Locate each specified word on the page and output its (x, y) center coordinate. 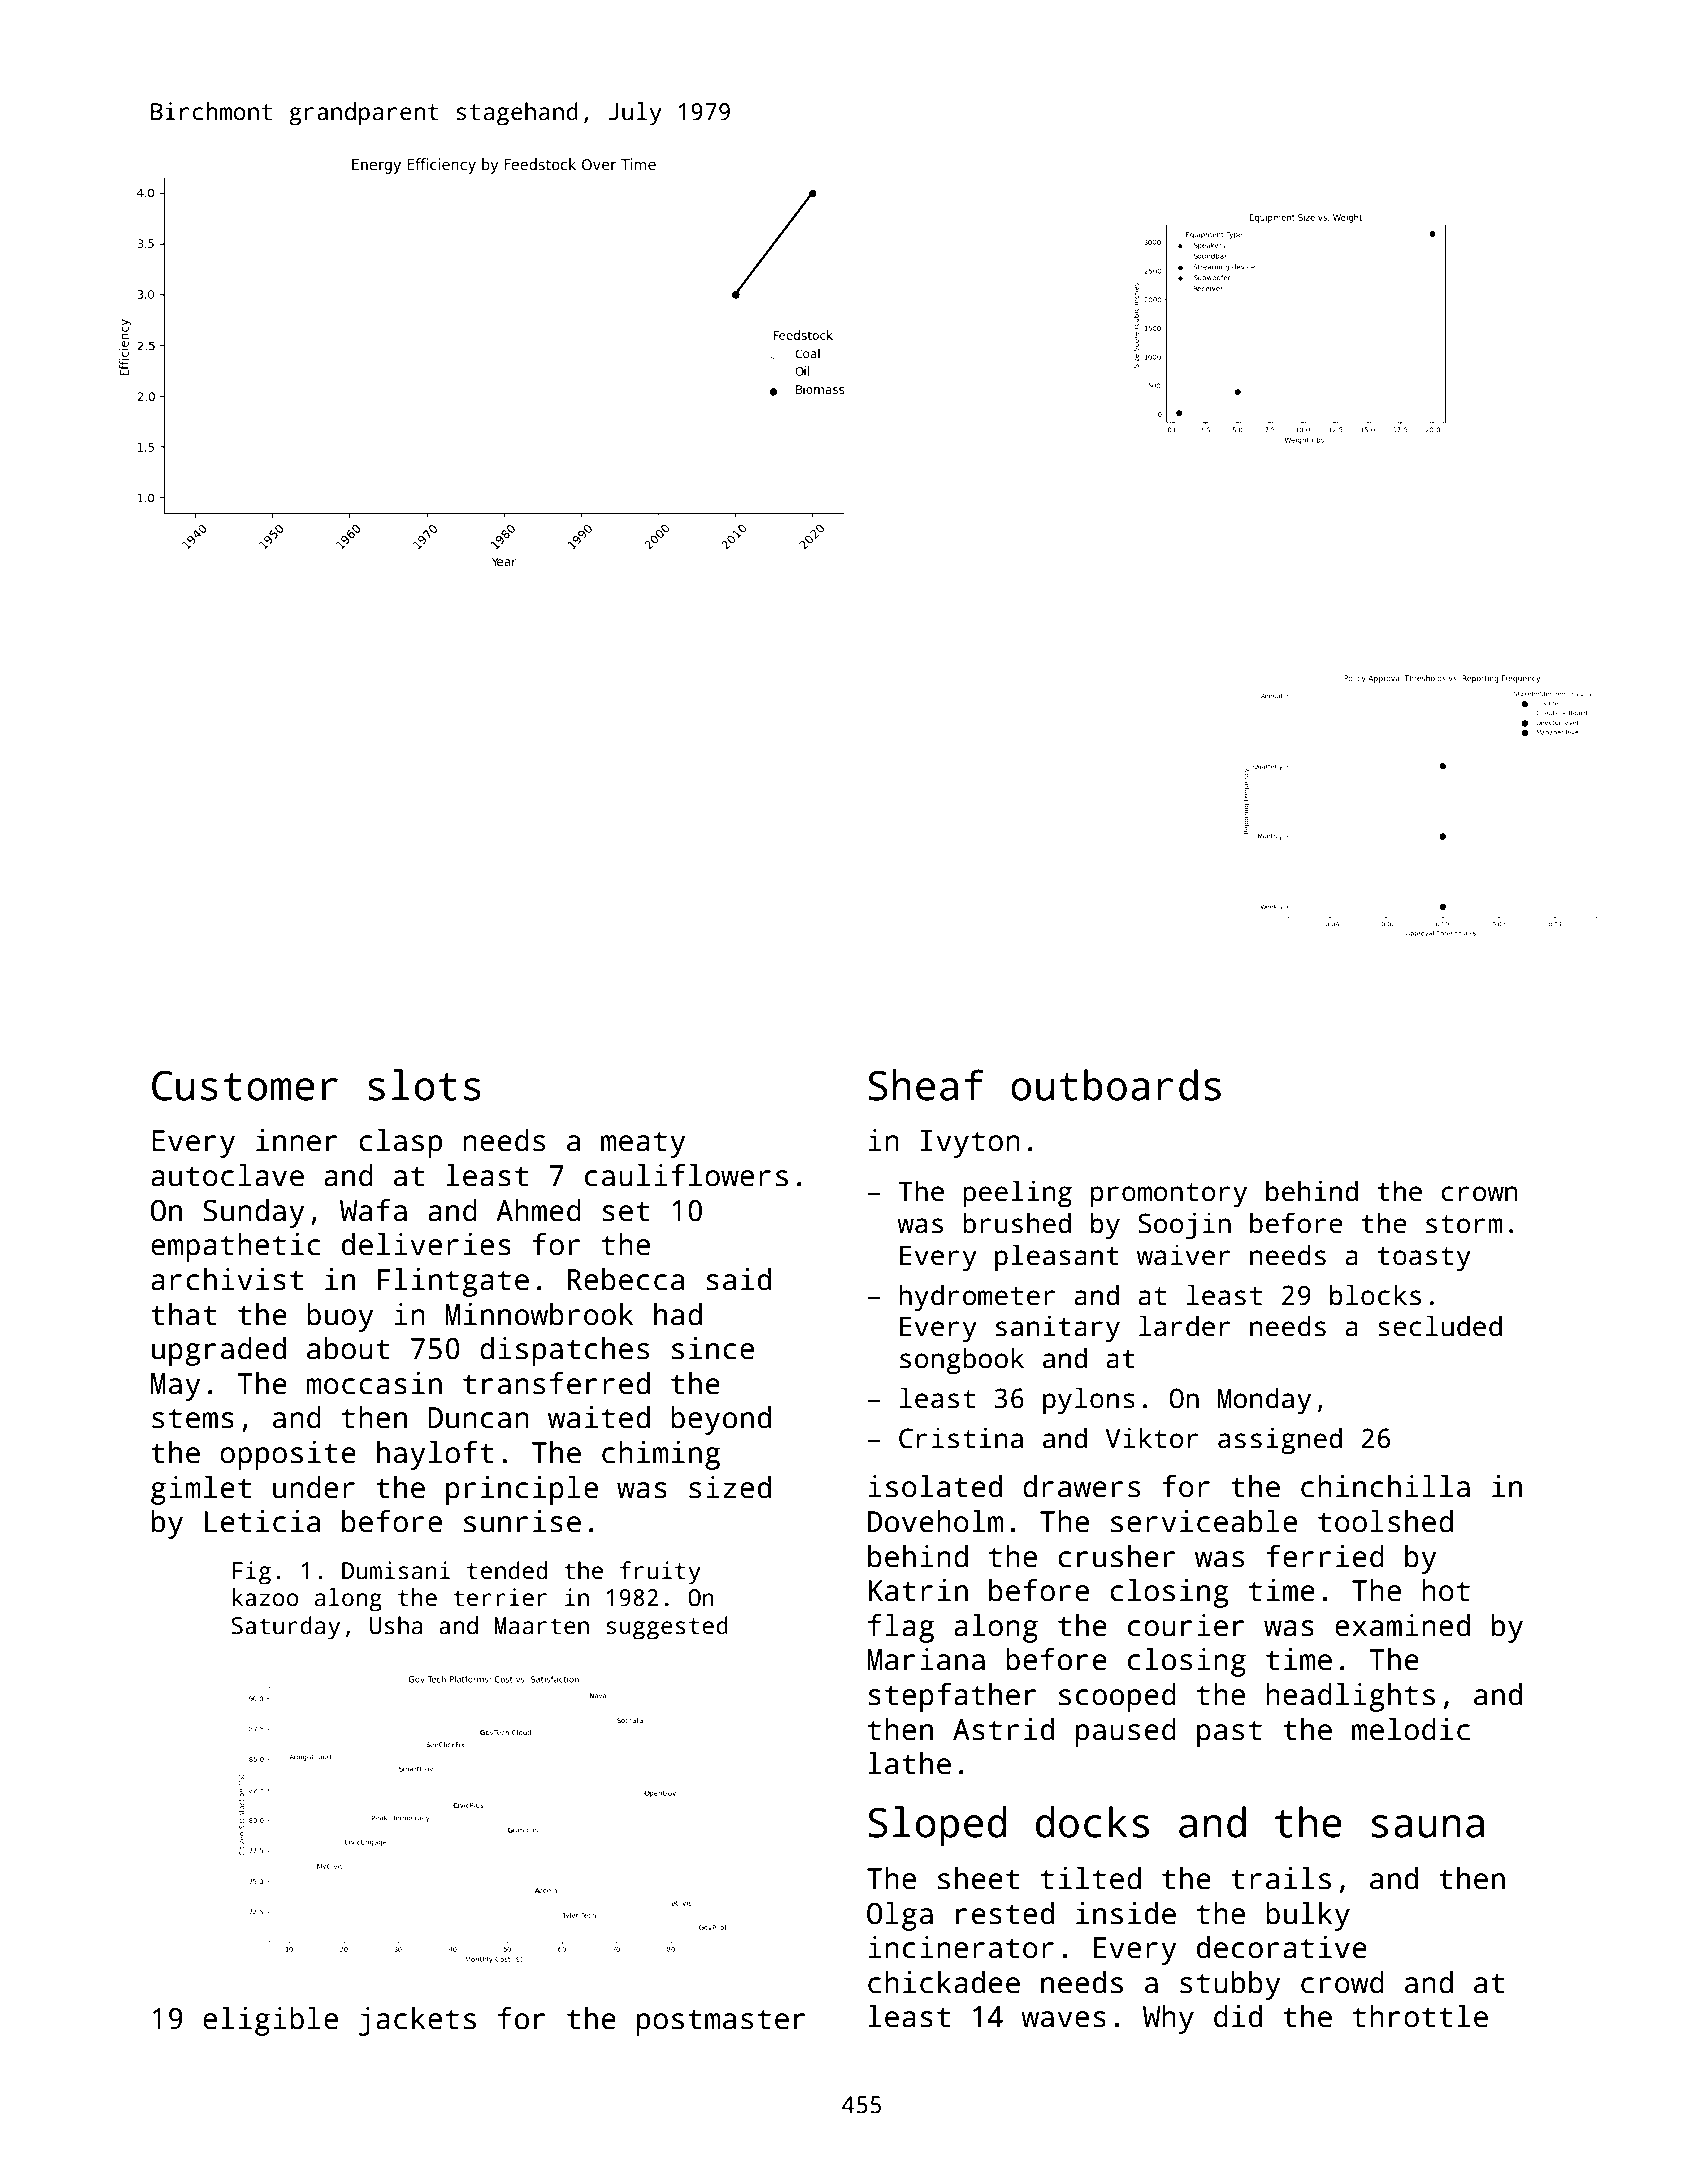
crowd (1342, 1982)
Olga (900, 1916)
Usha (396, 1625)
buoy (340, 1317)
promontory (1169, 1195)
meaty (643, 1144)
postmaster (721, 2022)
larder (1185, 1326)
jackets (417, 2021)
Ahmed (538, 1210)
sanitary (1058, 1328)
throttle (1420, 2016)
